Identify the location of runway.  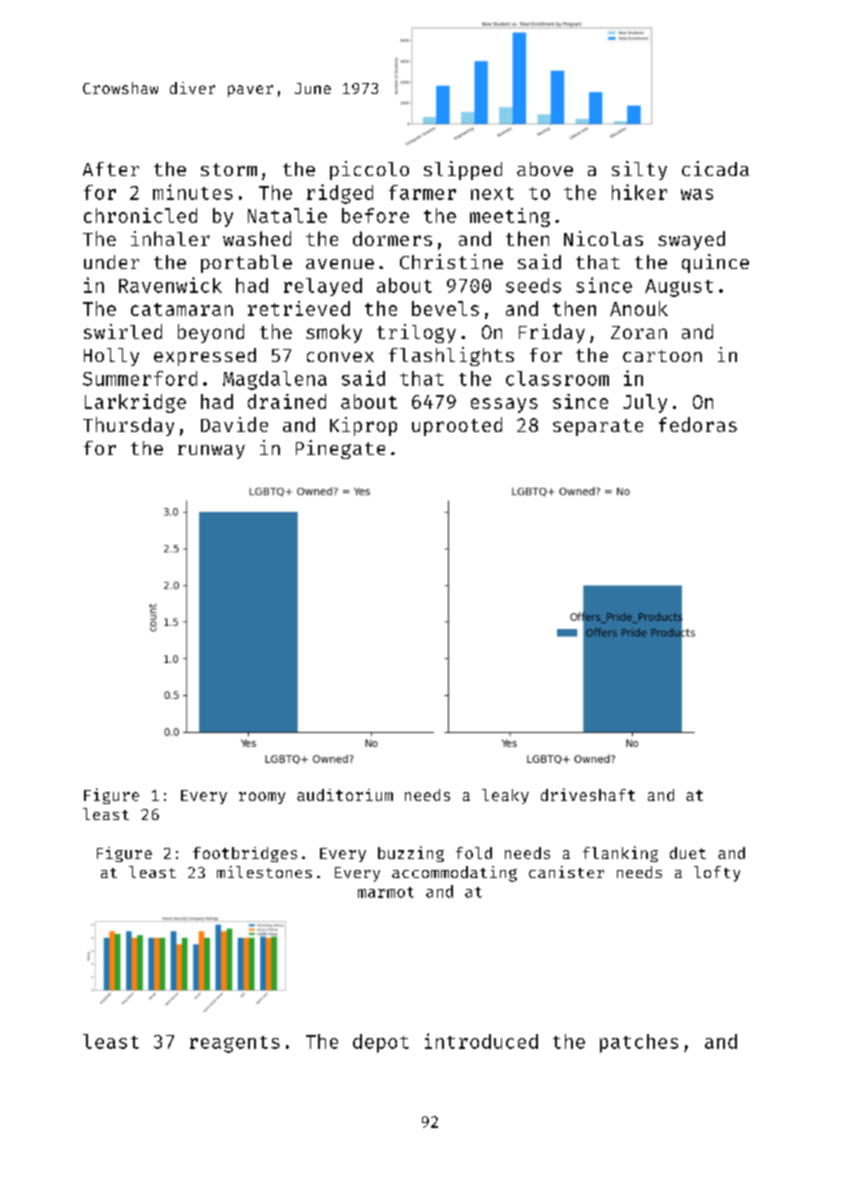
(211, 452).
